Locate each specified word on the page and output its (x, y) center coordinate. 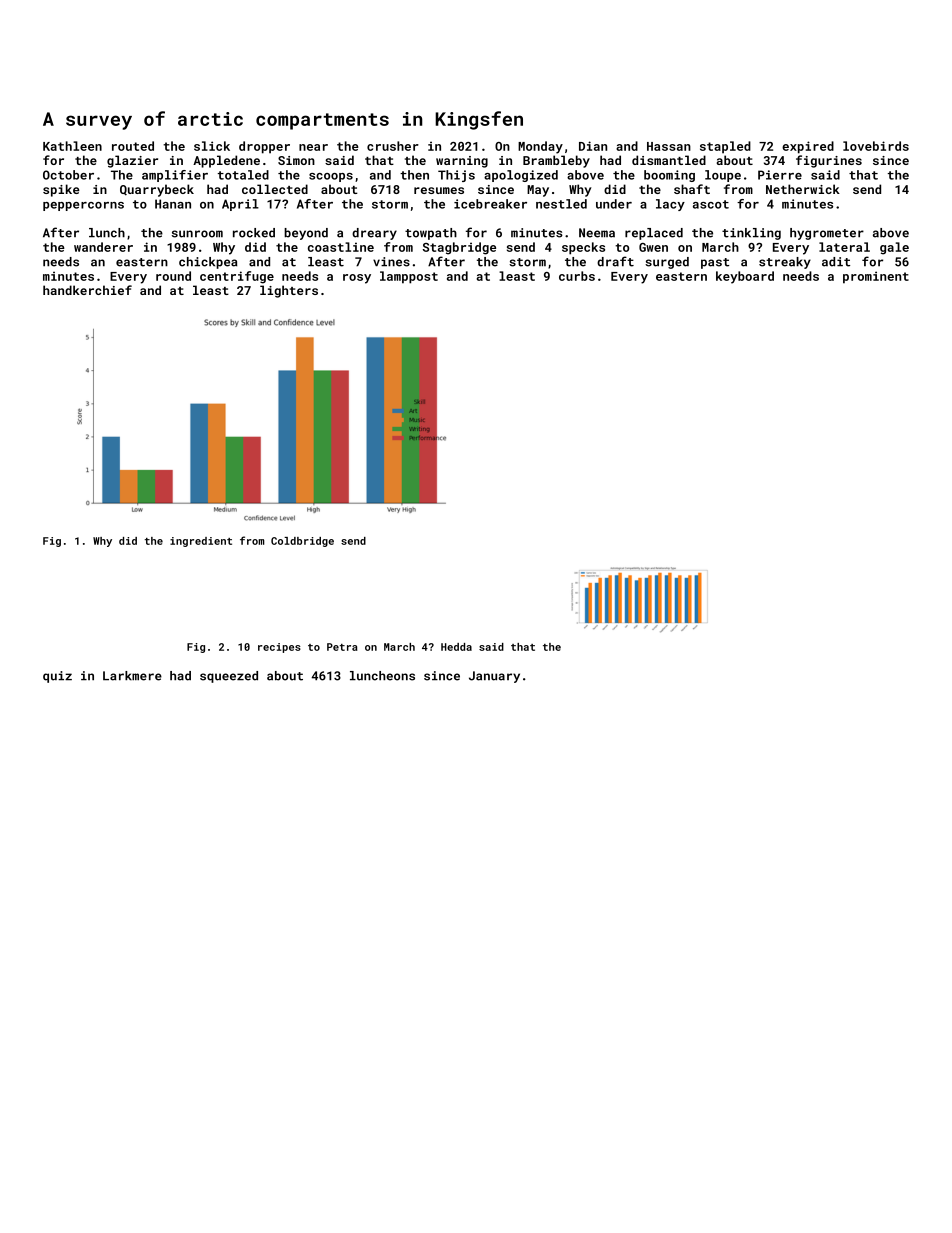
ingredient (201, 542)
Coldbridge (302, 542)
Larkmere (132, 676)
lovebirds (876, 146)
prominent (876, 277)
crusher (393, 146)
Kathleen (72, 146)
